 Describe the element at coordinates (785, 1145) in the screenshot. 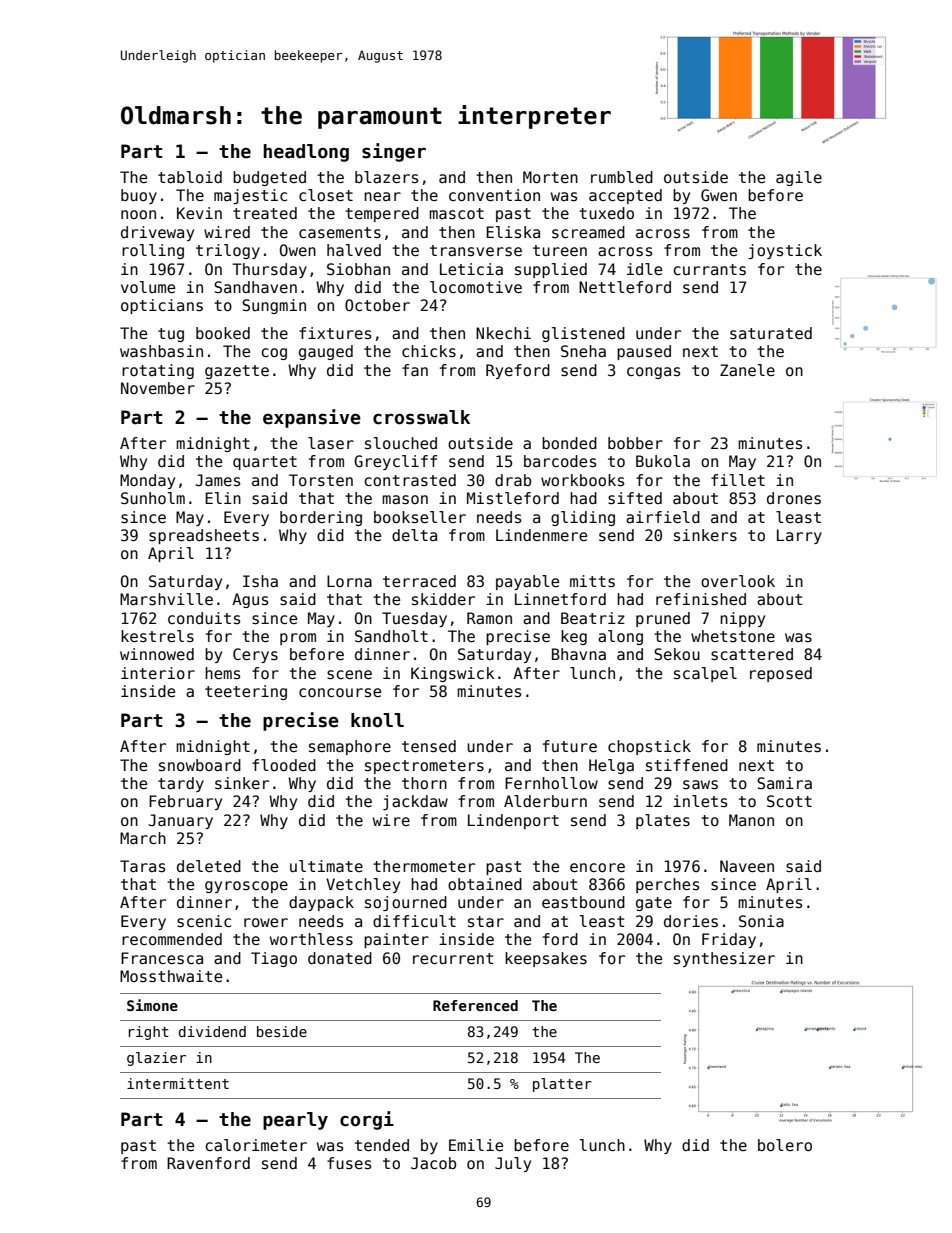

I see `bolero` at that location.
